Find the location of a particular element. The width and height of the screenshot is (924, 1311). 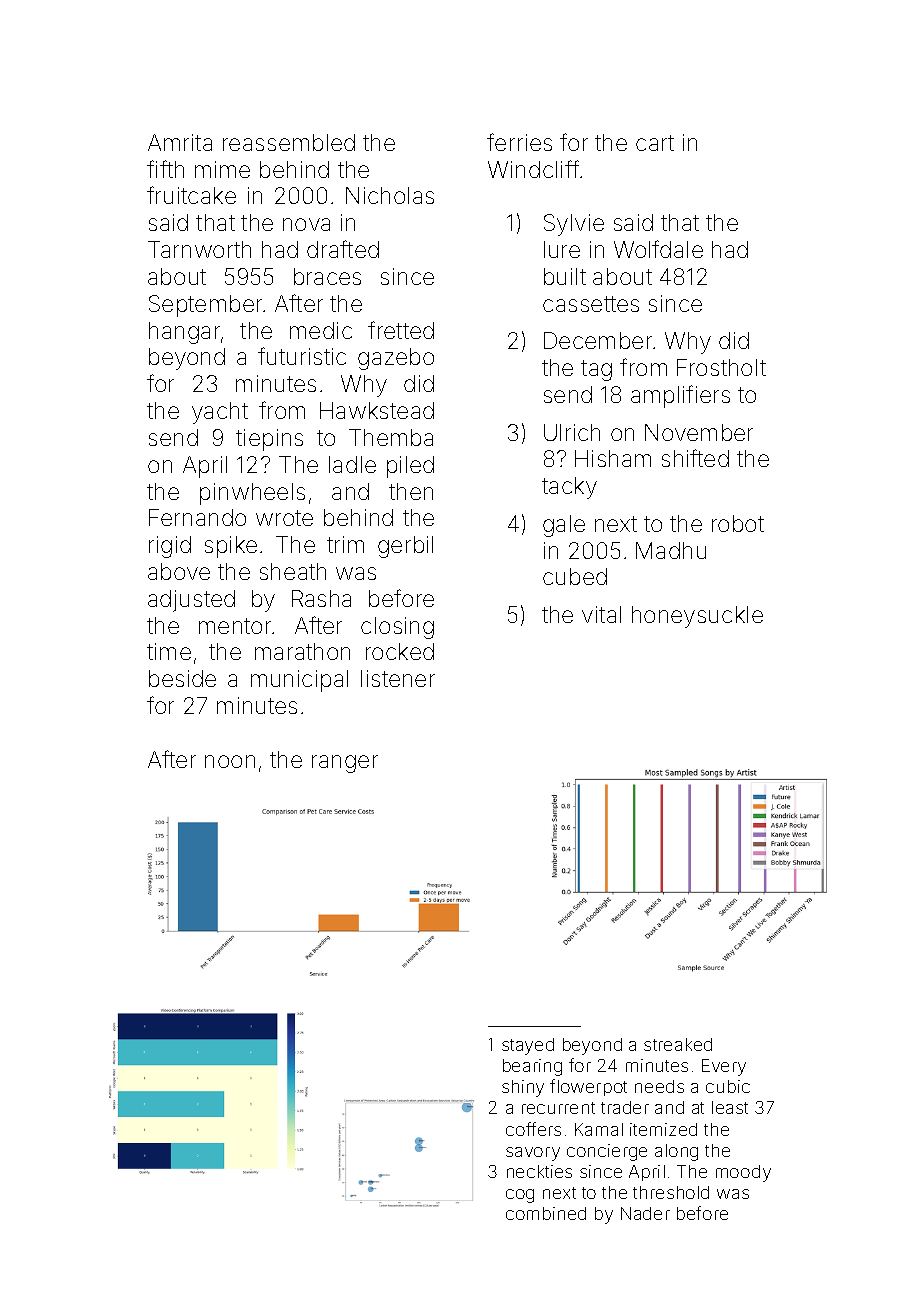

vital is located at coordinates (601, 614).
